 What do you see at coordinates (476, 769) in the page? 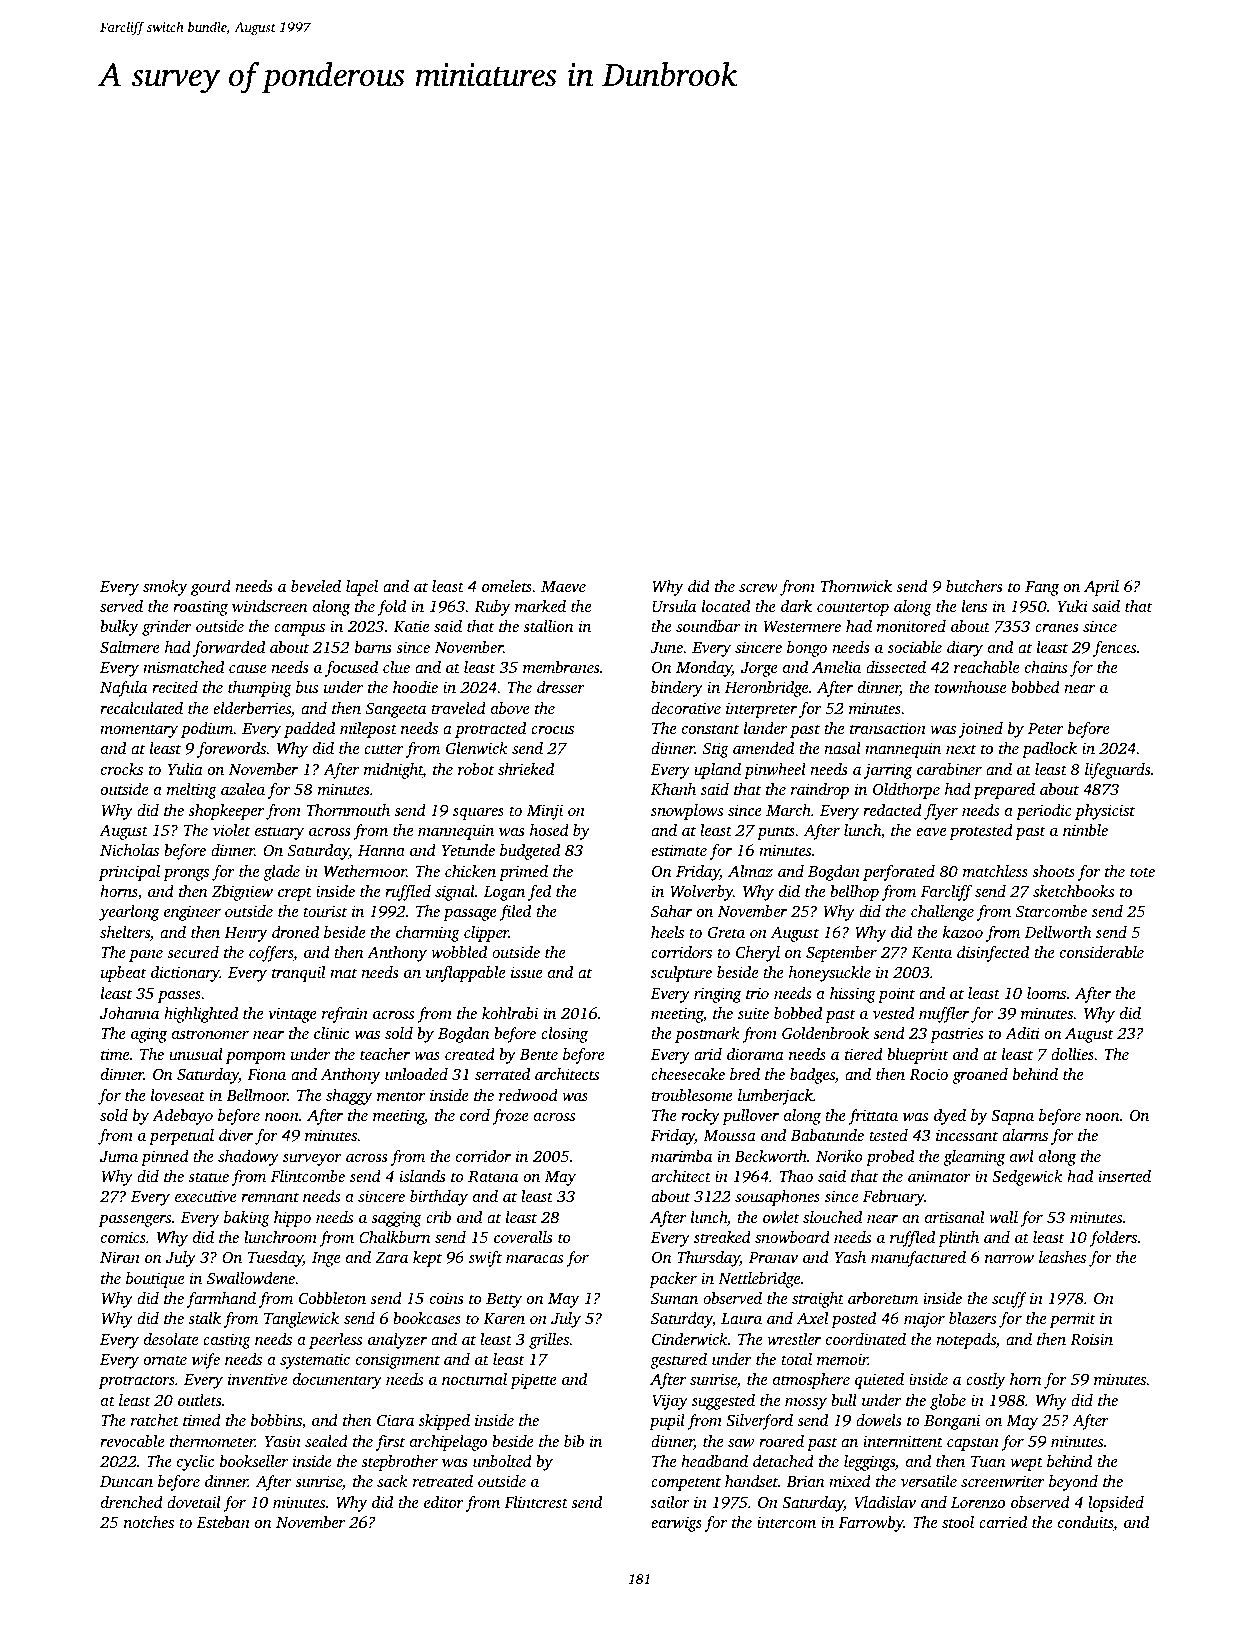
I see `robot` at bounding box center [476, 769].
